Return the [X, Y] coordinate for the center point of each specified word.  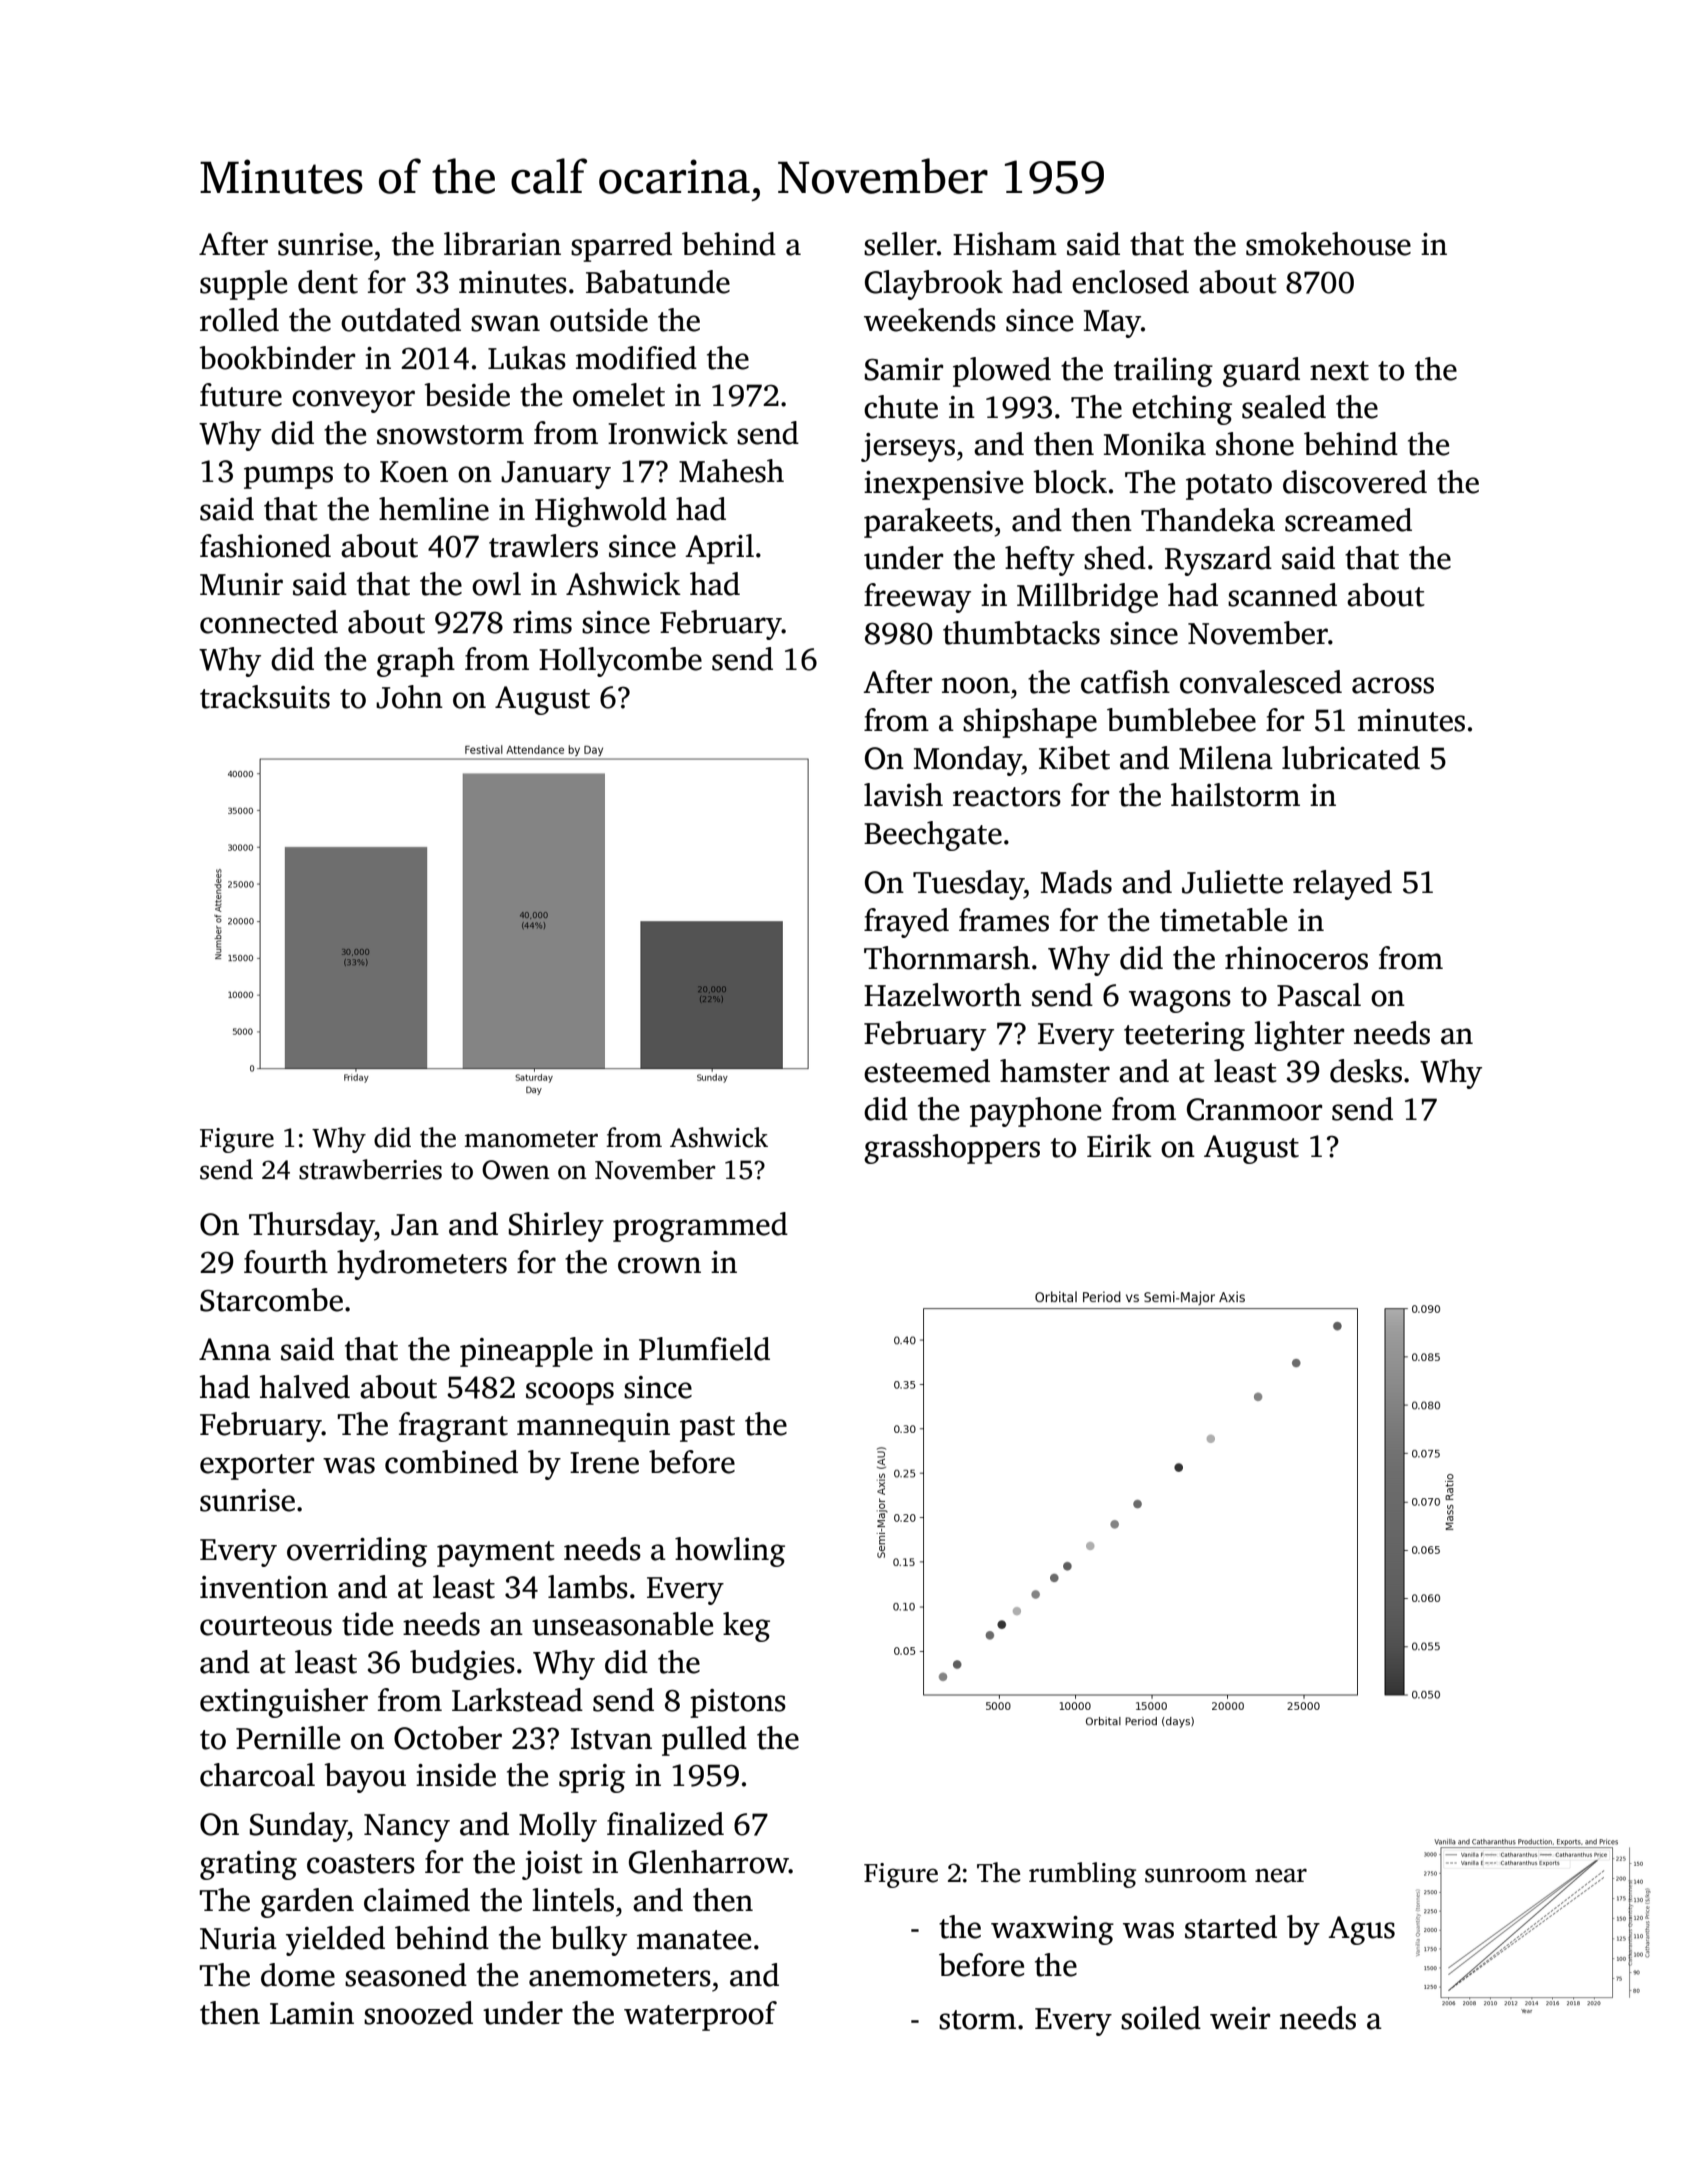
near [1281, 1875]
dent [328, 282]
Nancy [407, 1828]
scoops [570, 1393]
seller [900, 244]
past [707, 1429]
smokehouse [1328, 244]
